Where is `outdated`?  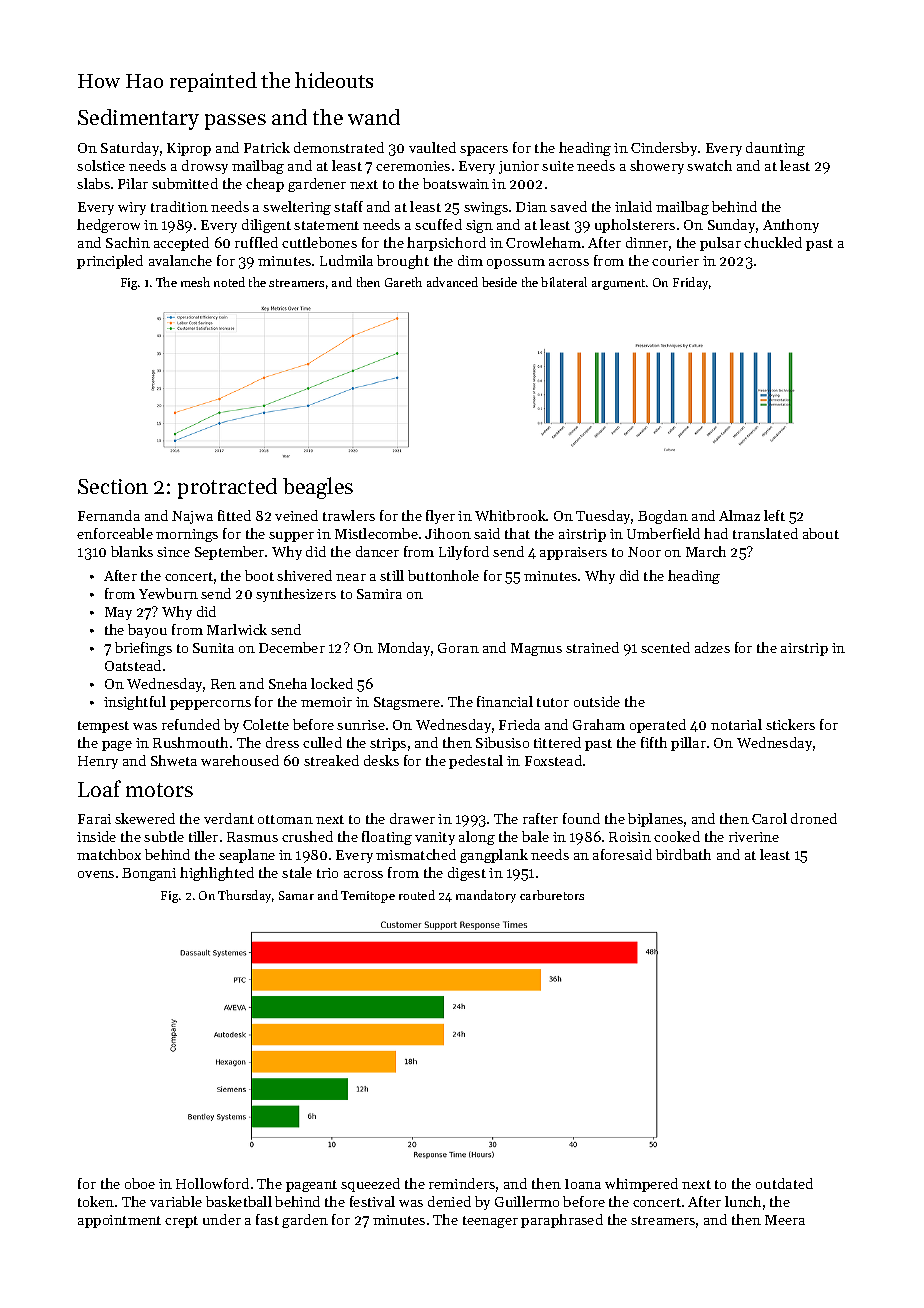 outdated is located at coordinates (784, 1183).
